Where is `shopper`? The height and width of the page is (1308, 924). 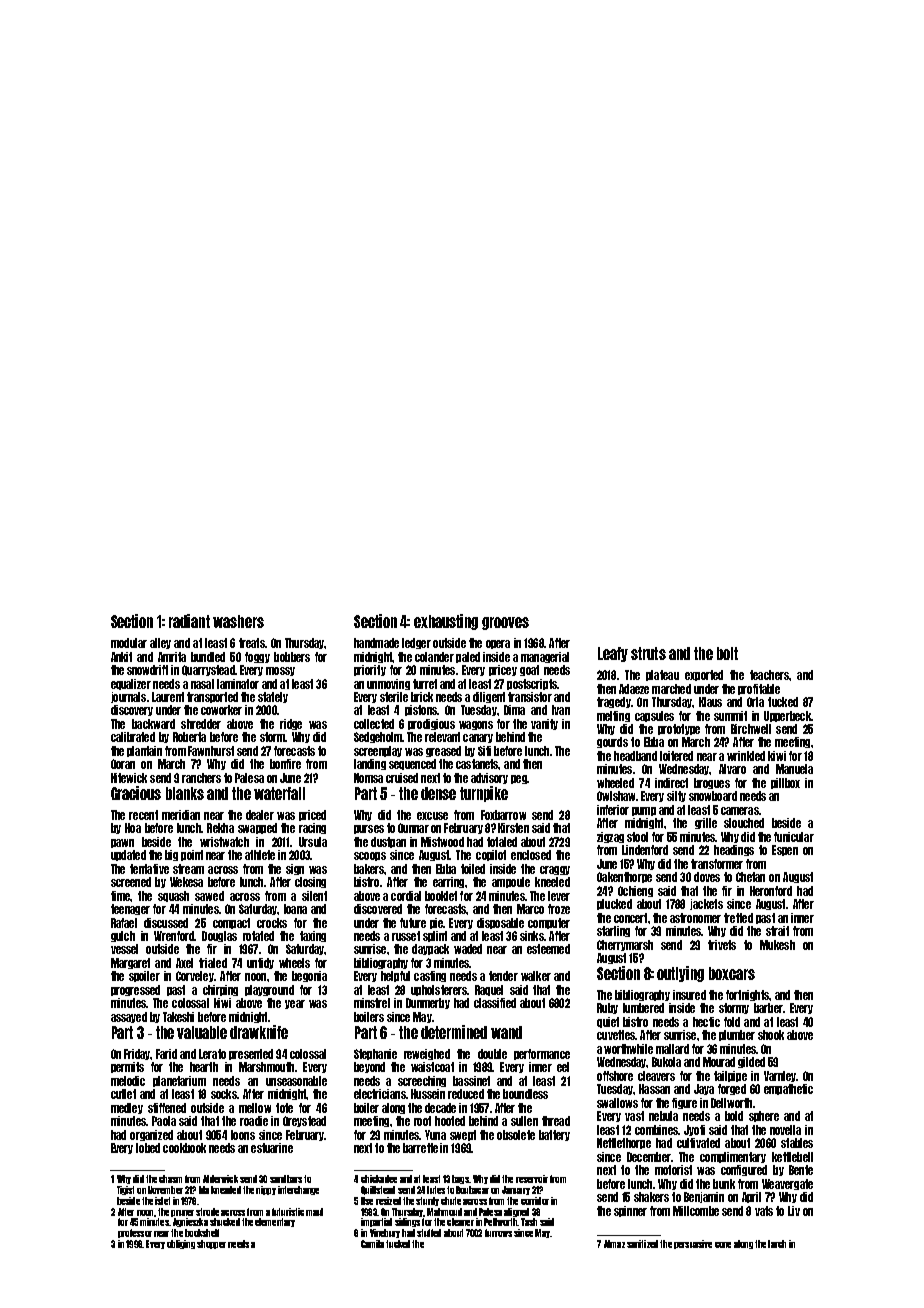
shopper is located at coordinates (211, 1244).
